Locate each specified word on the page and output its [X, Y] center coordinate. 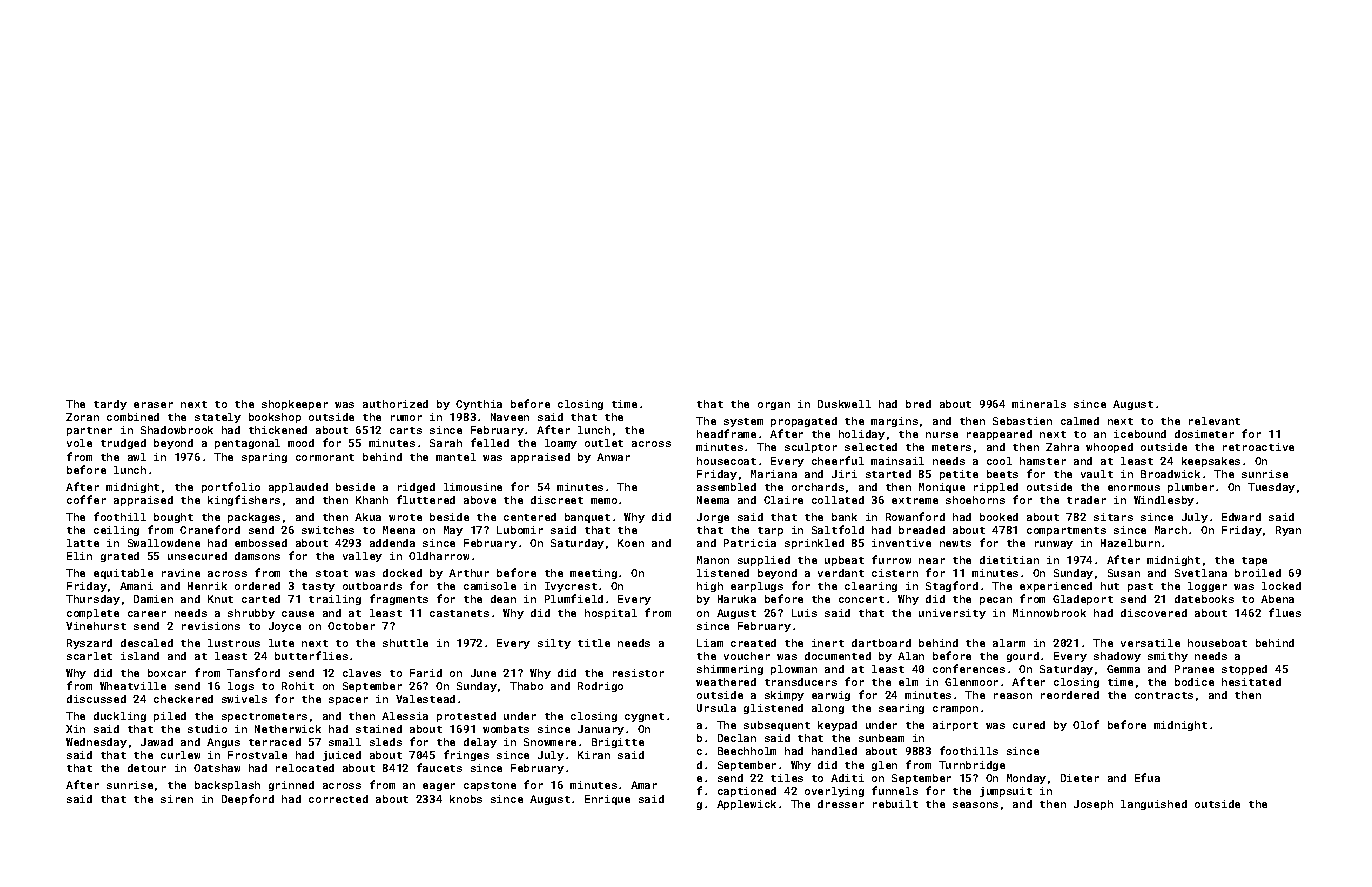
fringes [466, 755]
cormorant [325, 457]
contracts [1164, 695]
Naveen [510, 417]
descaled [147, 643]
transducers [801, 682]
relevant [1214, 421]
